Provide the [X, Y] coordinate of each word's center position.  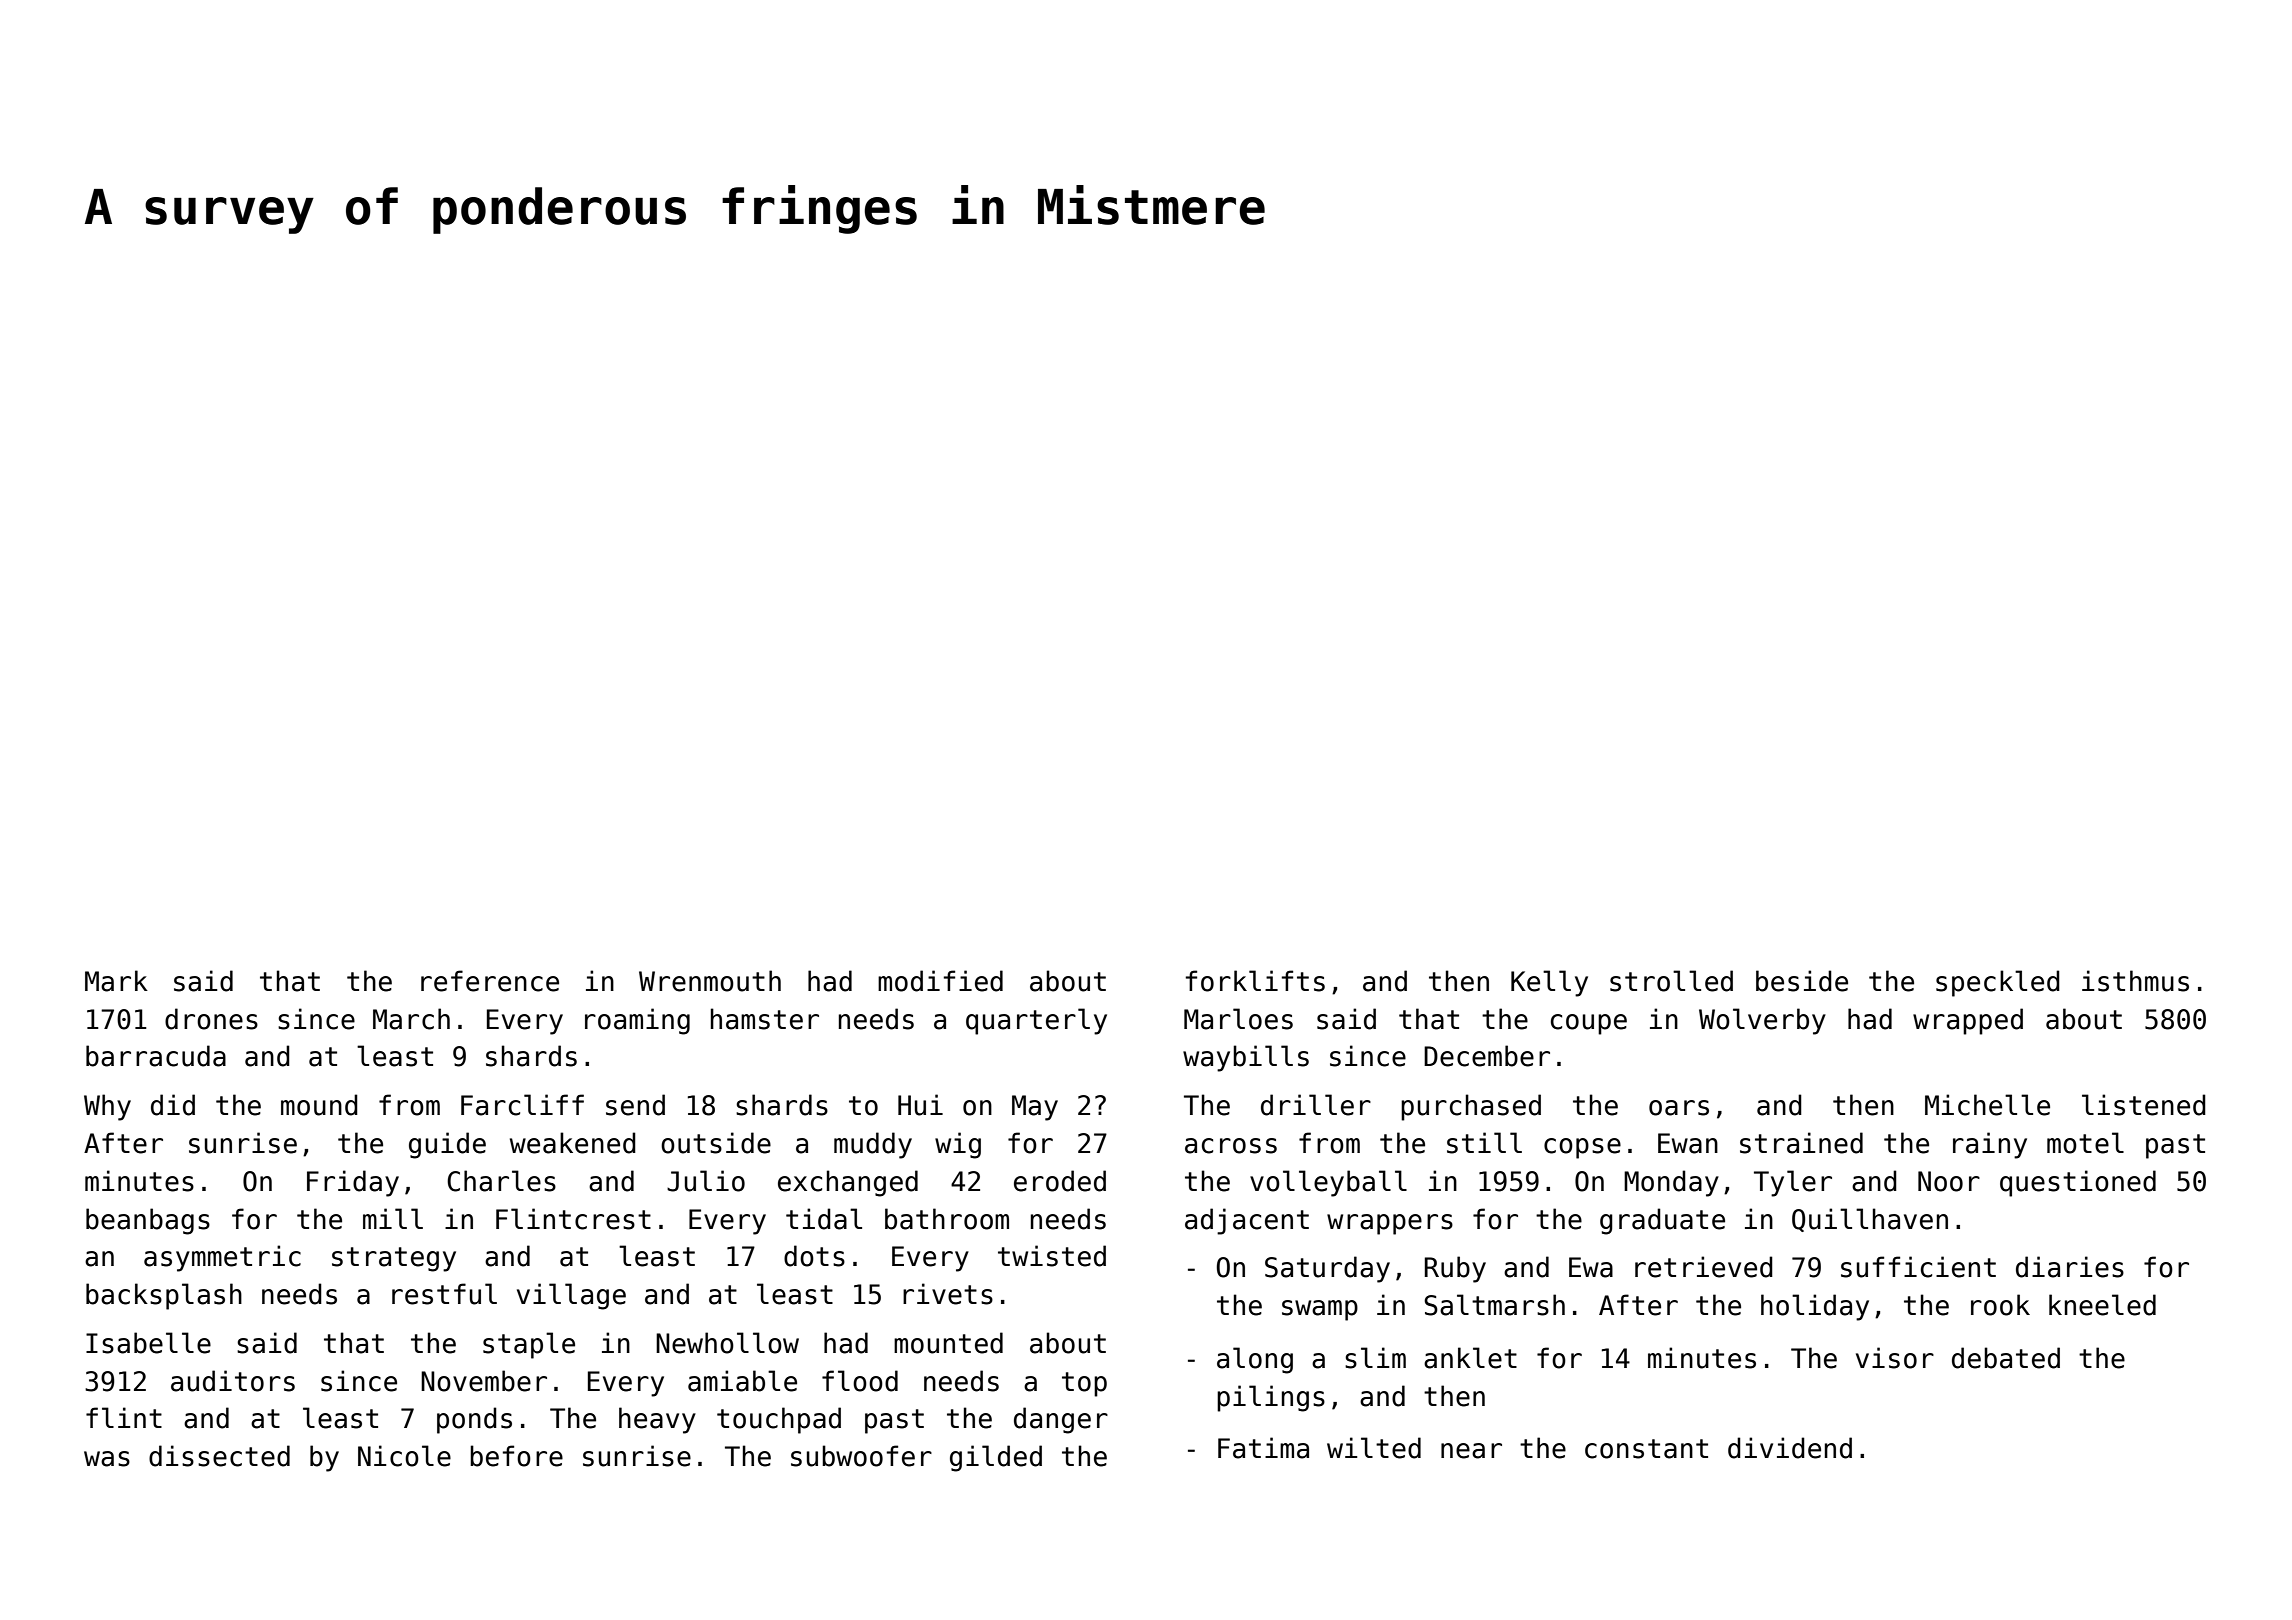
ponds [474, 1420]
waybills [1246, 1058]
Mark [116, 981]
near [1471, 1451]
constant [1646, 1449]
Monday [1671, 1183]
